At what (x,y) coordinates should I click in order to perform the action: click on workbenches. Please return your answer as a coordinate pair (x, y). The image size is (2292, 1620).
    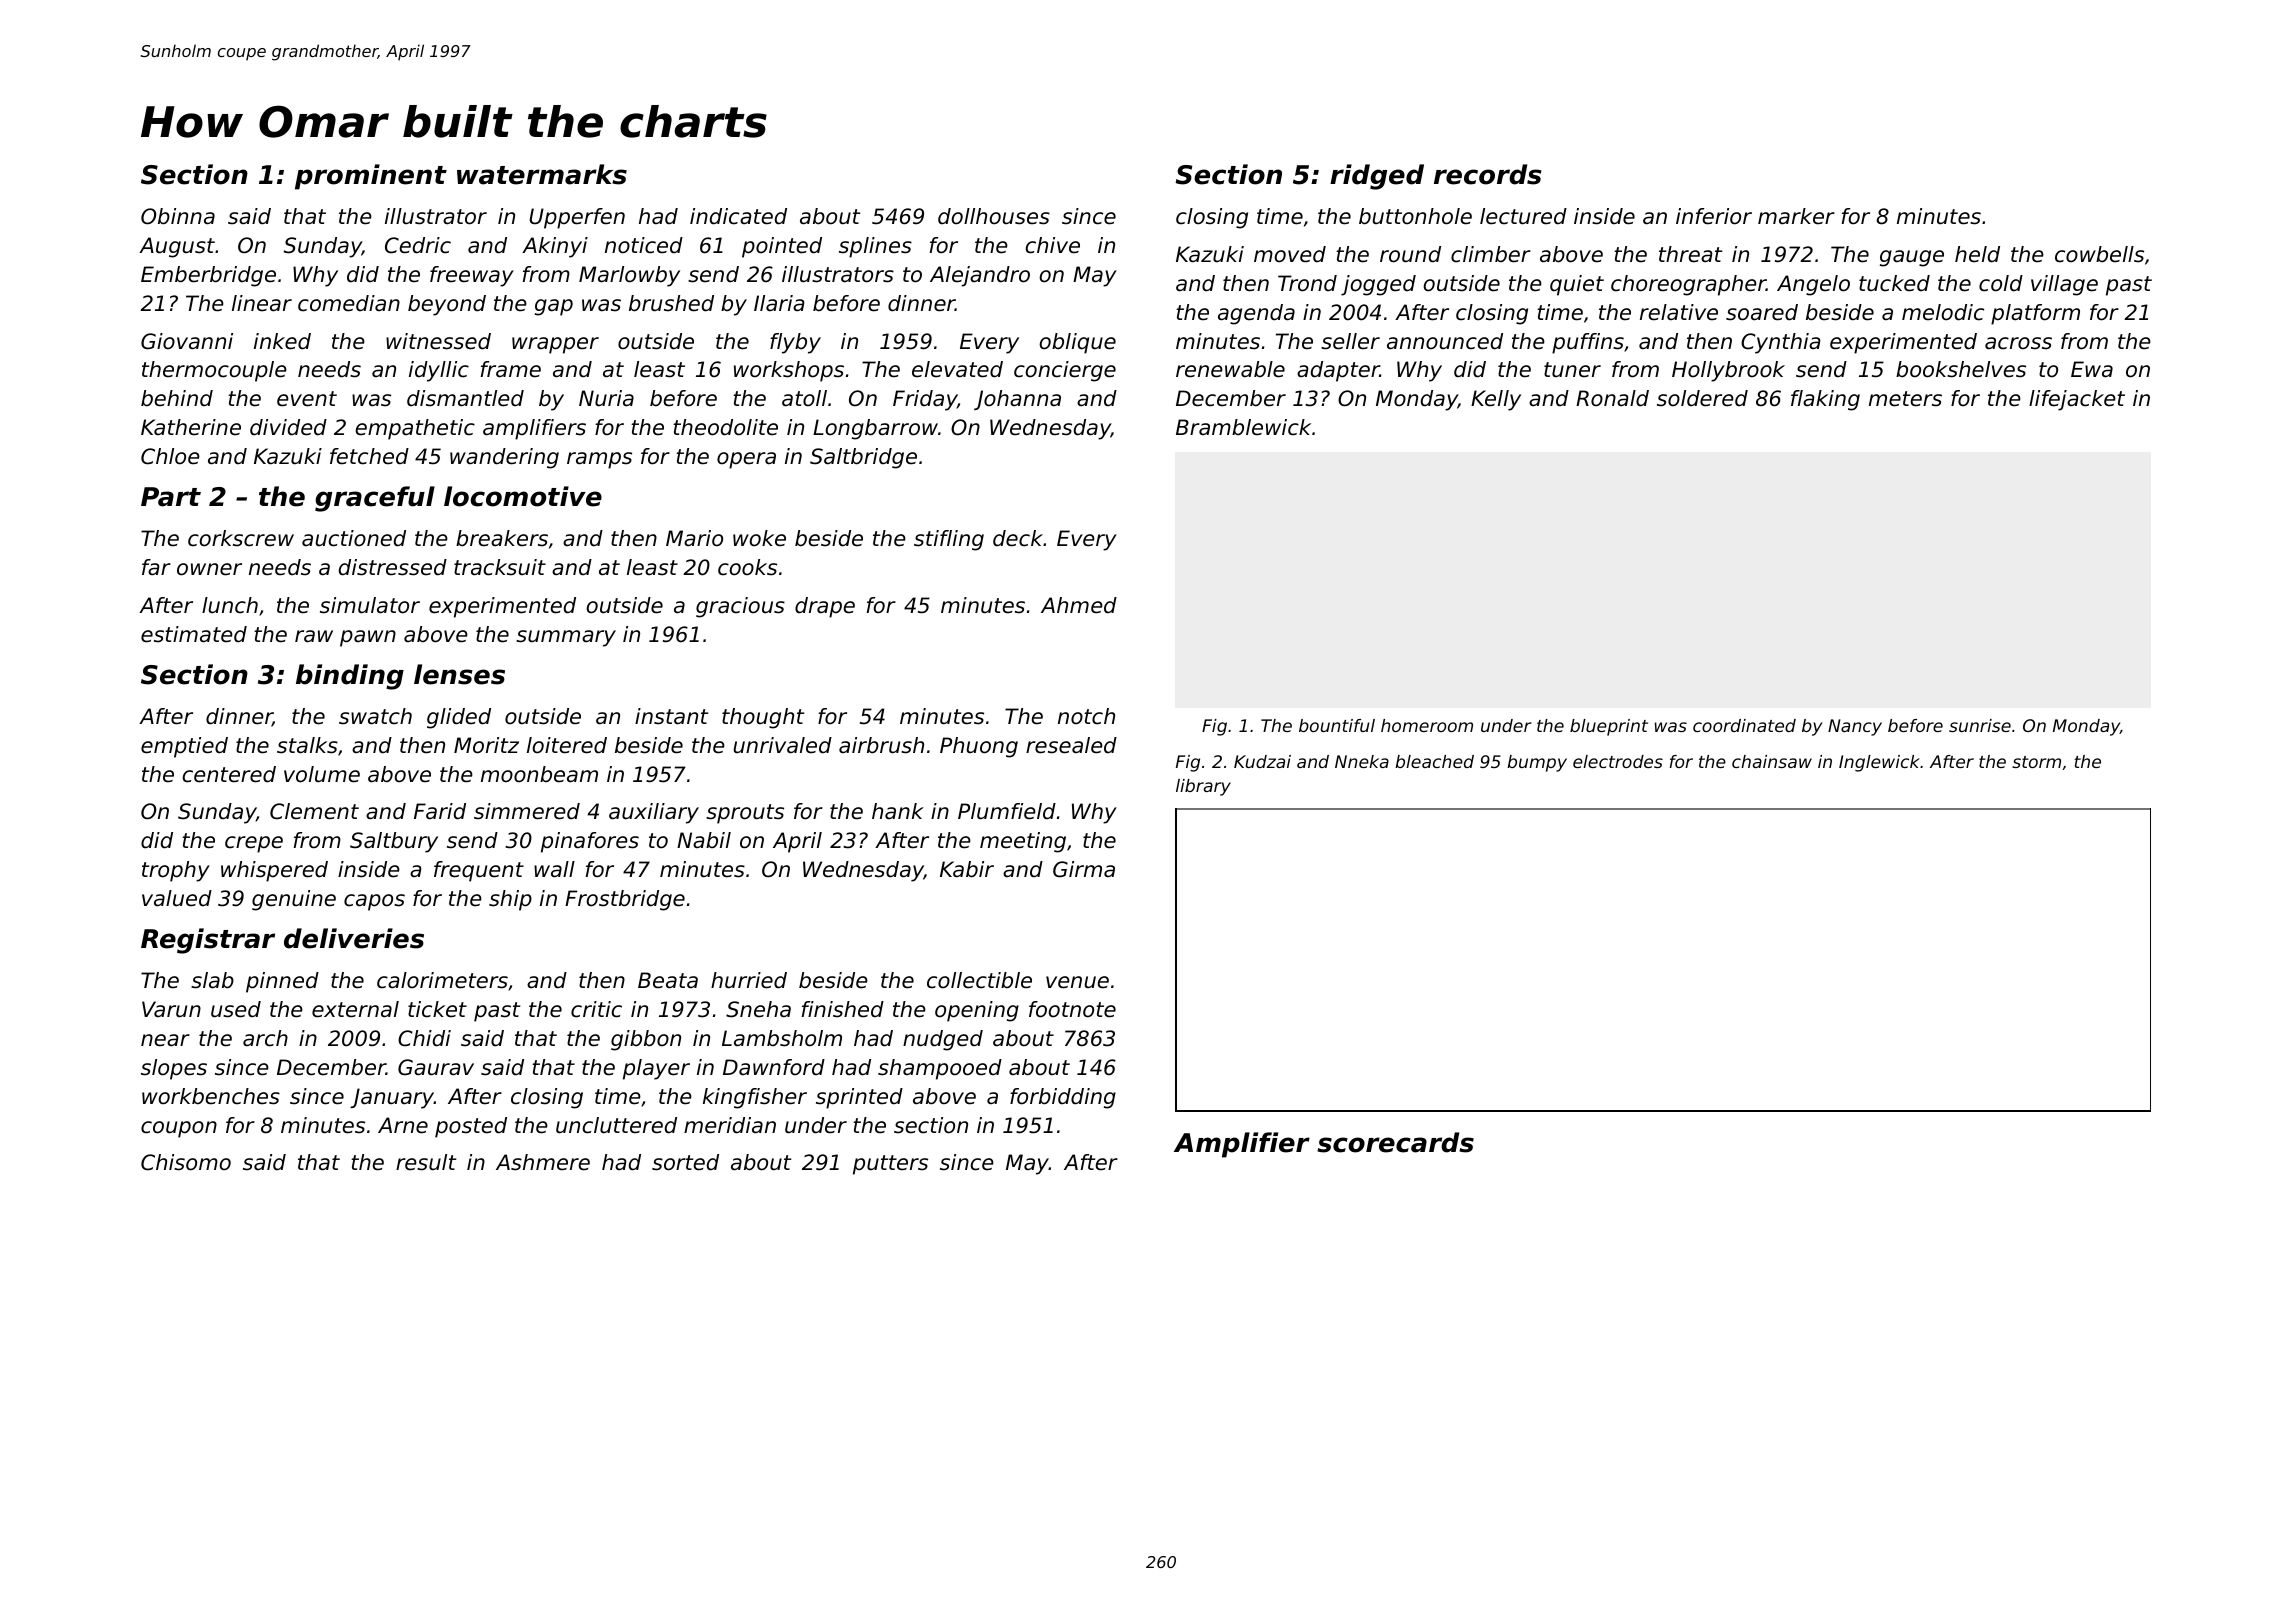
    Looking at the image, I should click on (211, 1096).
